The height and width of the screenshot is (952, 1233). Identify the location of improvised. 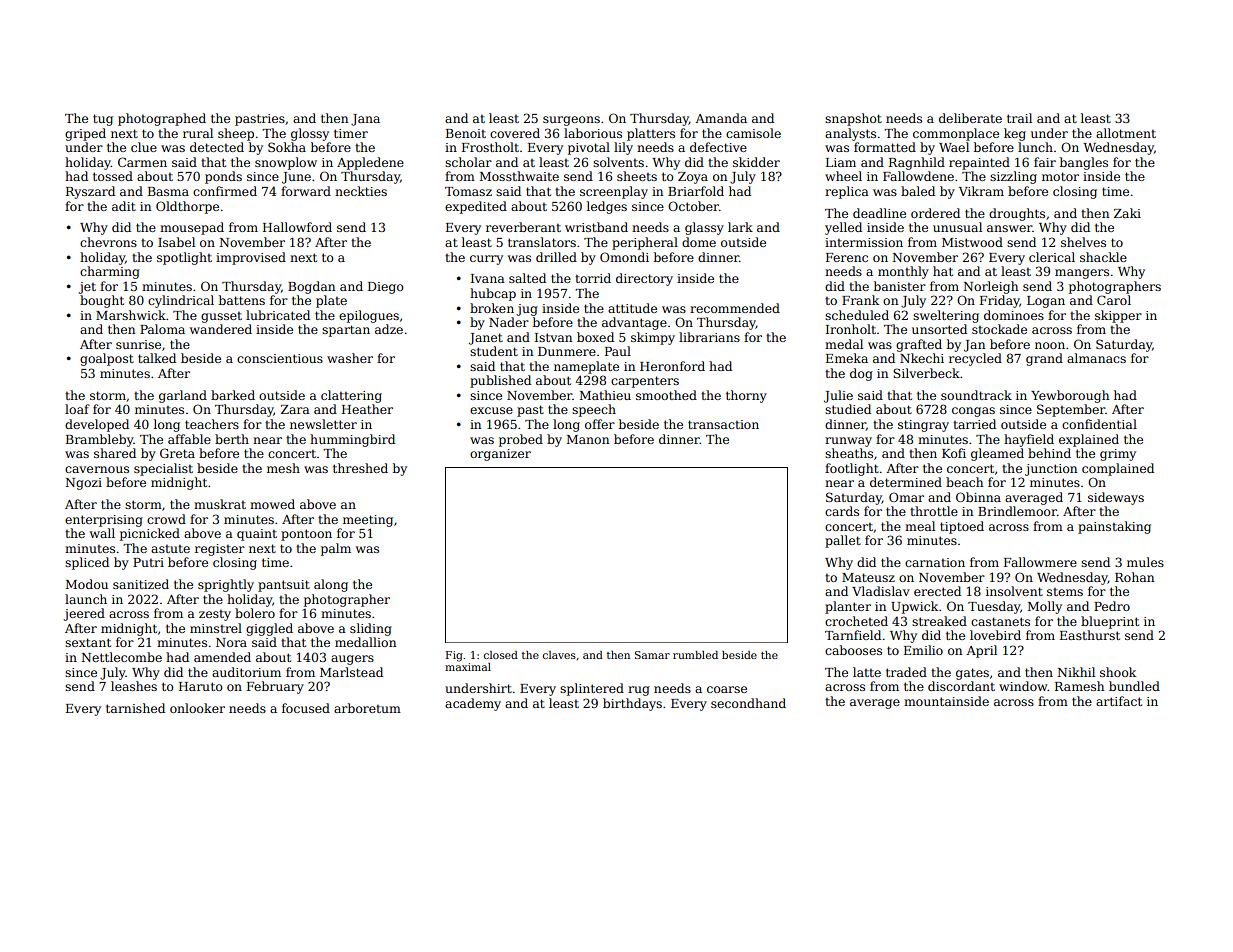
(251, 258).
